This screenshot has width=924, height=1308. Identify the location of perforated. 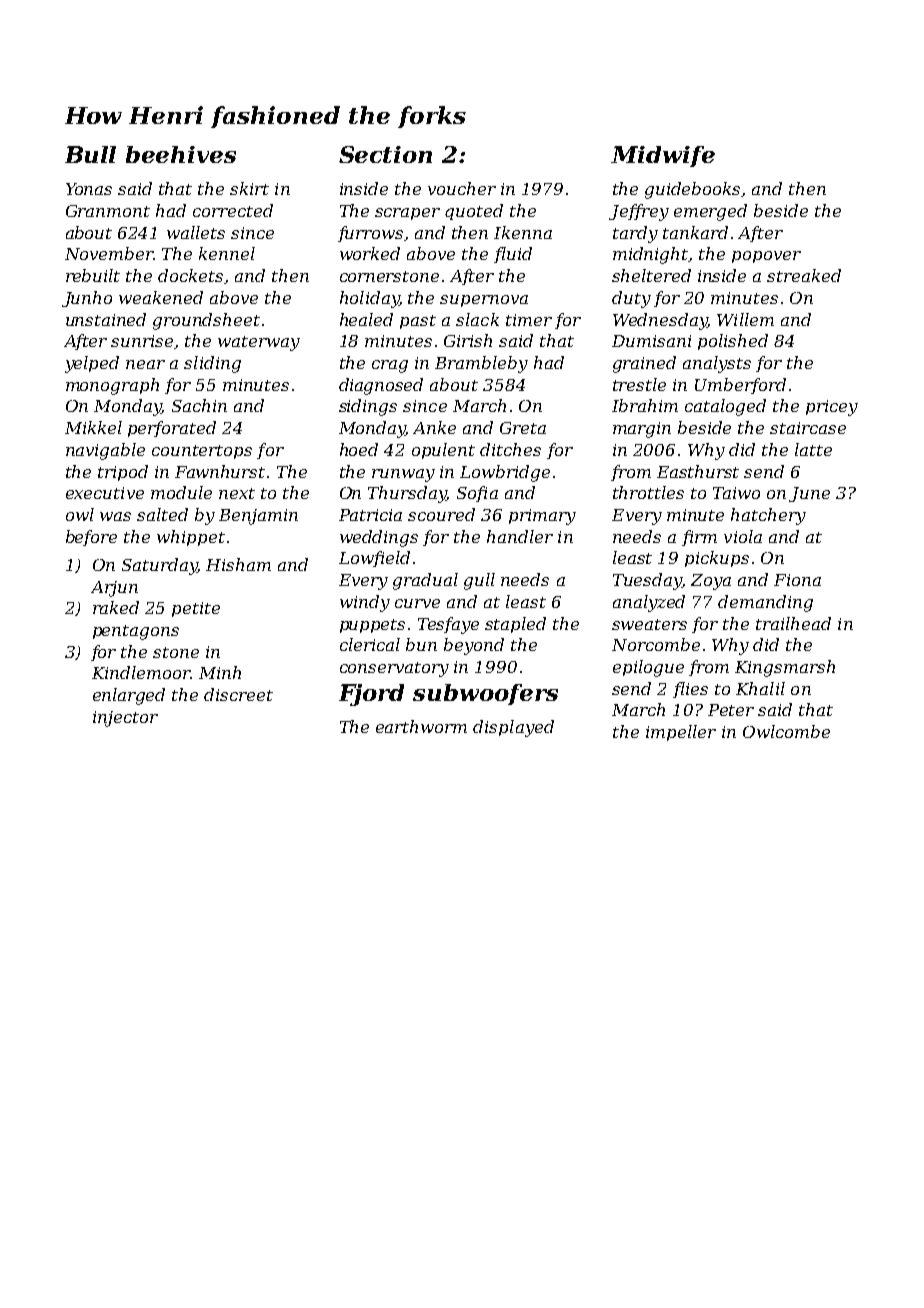
(172, 429).
